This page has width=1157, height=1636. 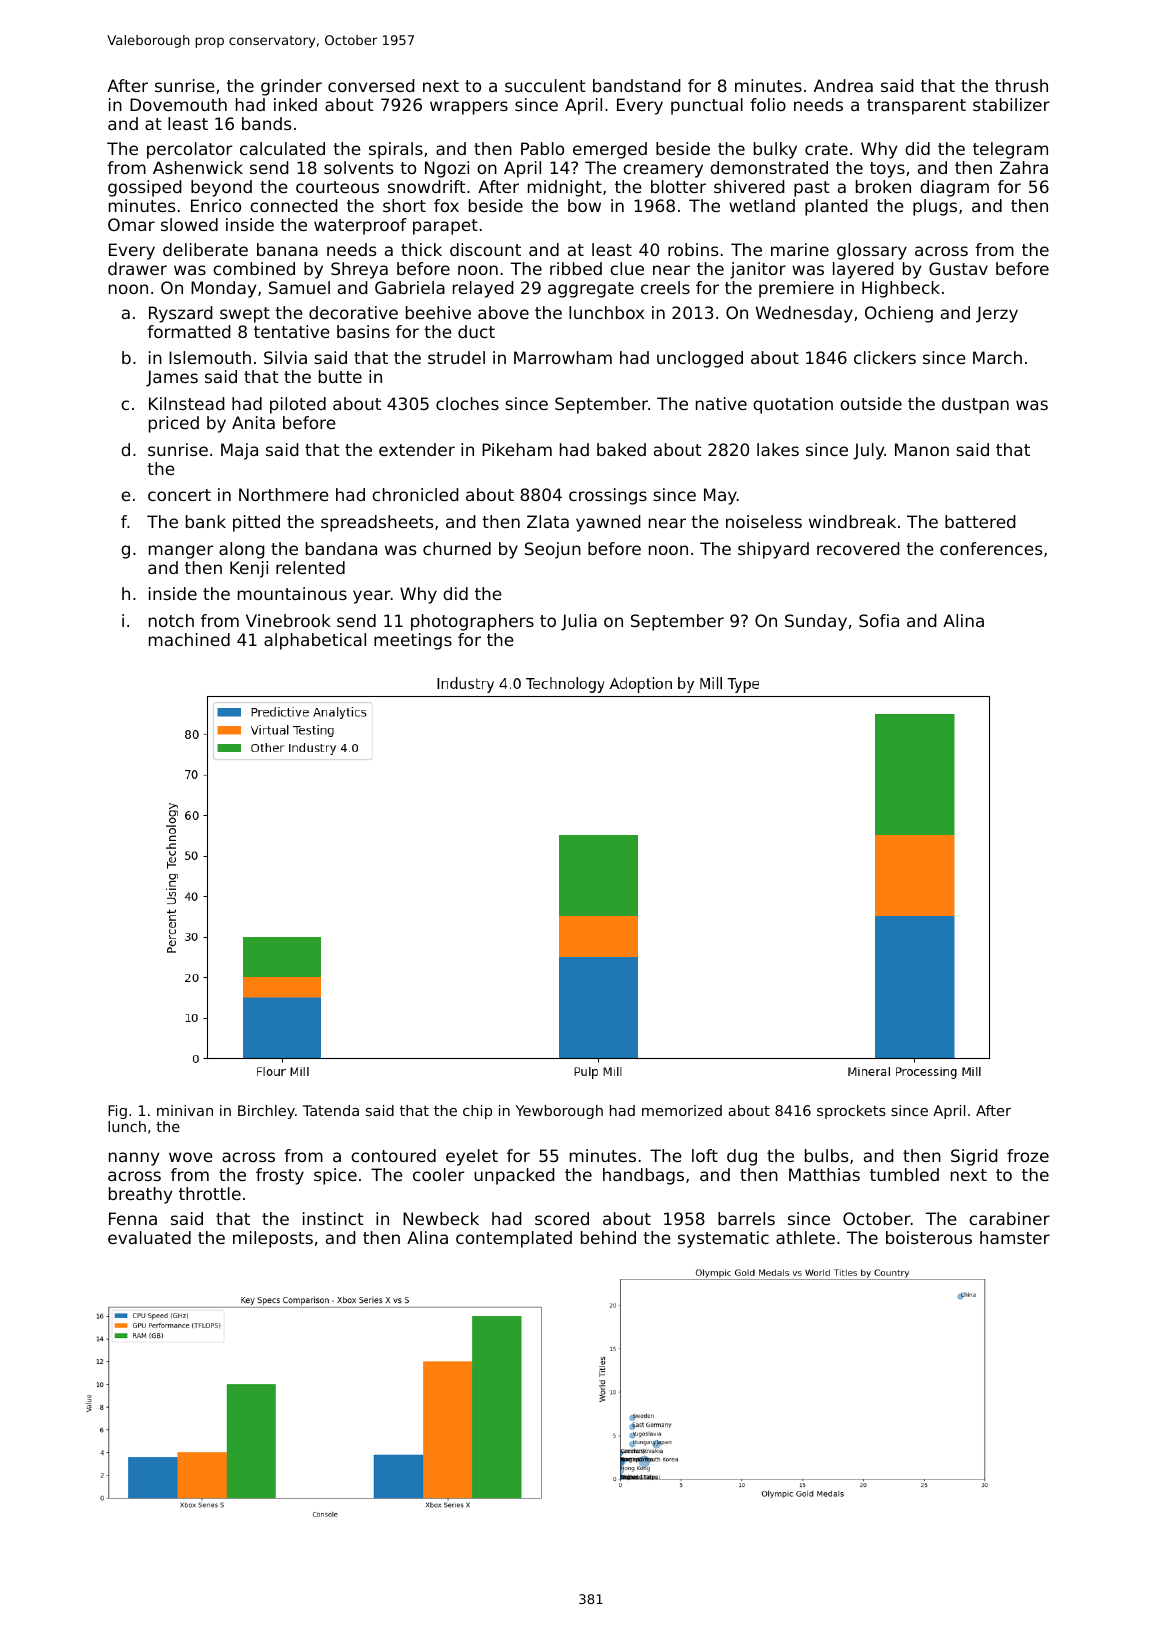 I want to click on native, so click(x=721, y=403).
